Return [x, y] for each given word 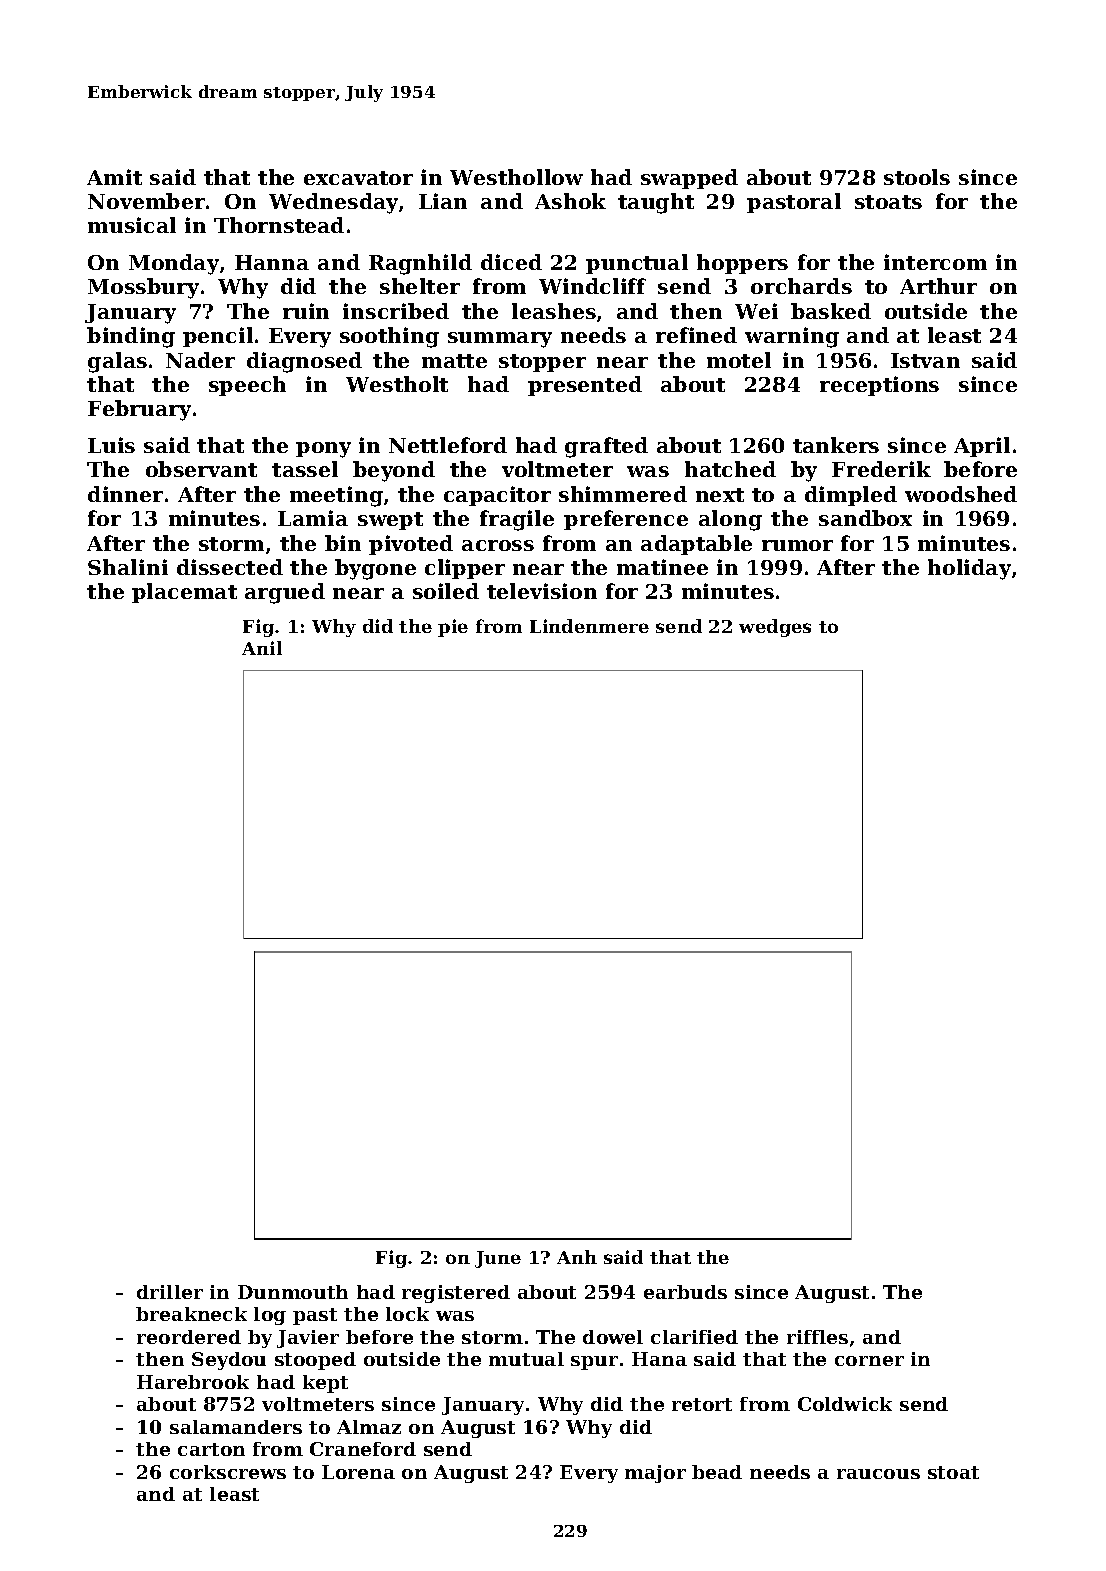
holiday [969, 569]
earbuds [685, 1292]
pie [453, 628]
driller [170, 1292]
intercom [935, 262]
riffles [817, 1337]
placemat [184, 593]
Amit [114, 177]
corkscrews [228, 1472]
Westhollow [516, 177]
